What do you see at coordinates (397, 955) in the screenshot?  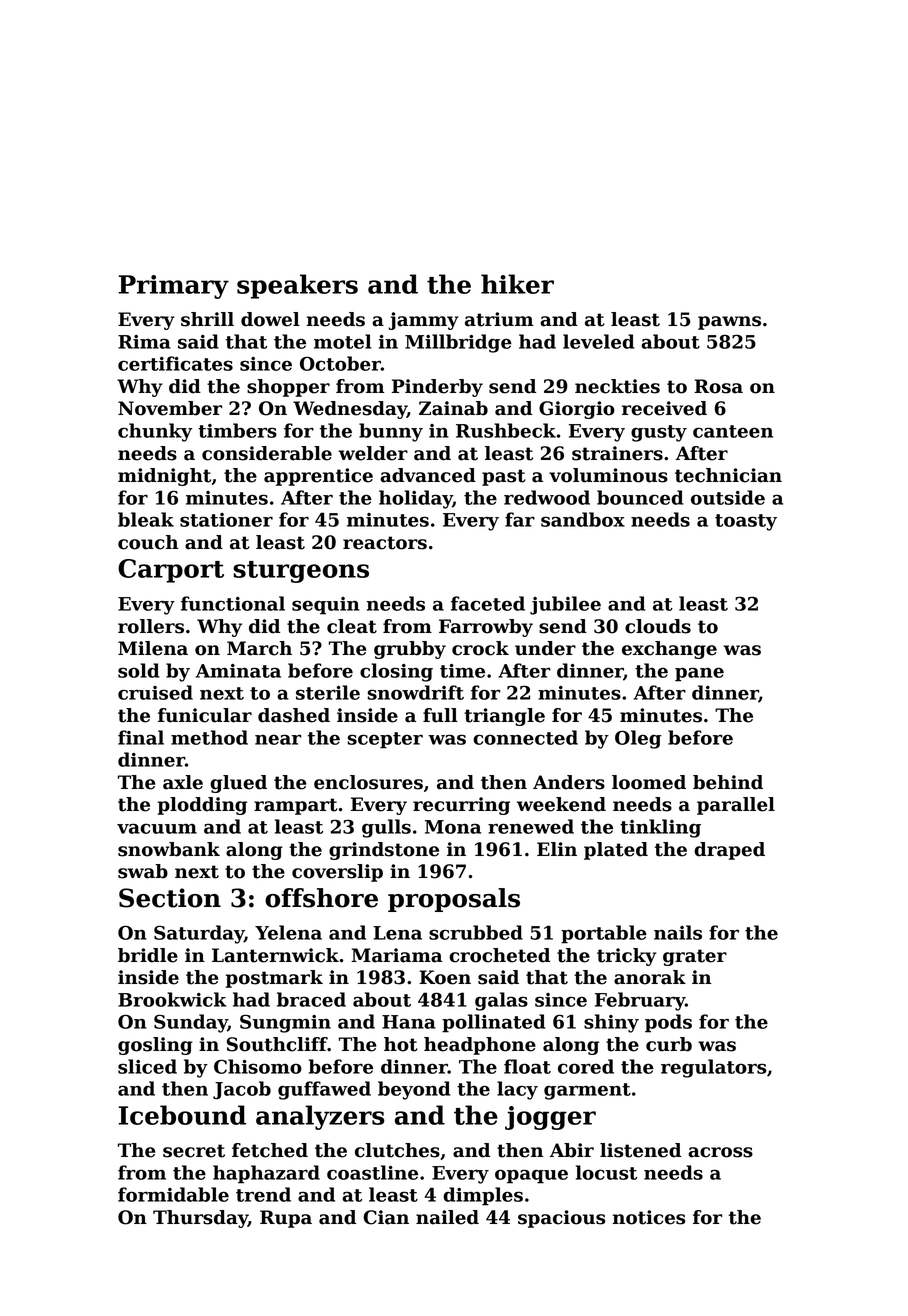 I see `Mariama` at bounding box center [397, 955].
